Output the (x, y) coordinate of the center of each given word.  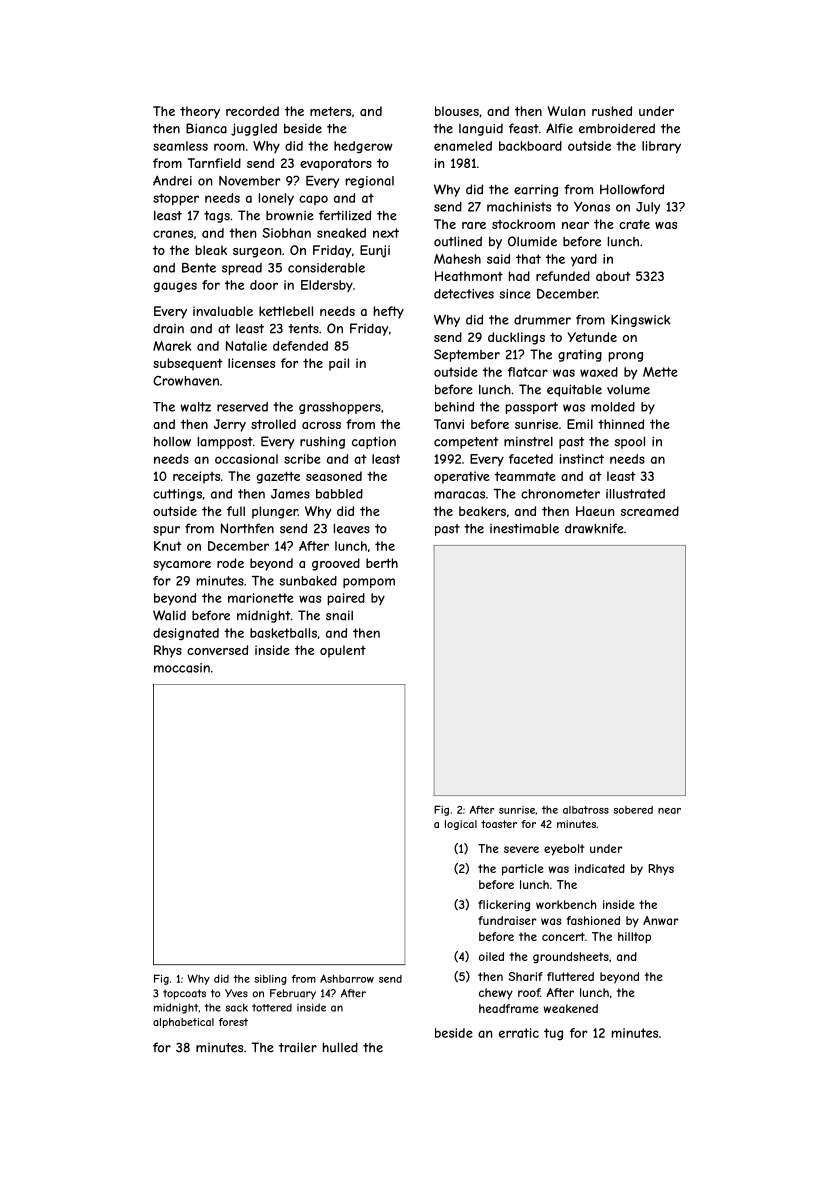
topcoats (184, 994)
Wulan (566, 111)
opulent (343, 651)
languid (481, 129)
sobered (633, 810)
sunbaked (308, 581)
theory (200, 112)
